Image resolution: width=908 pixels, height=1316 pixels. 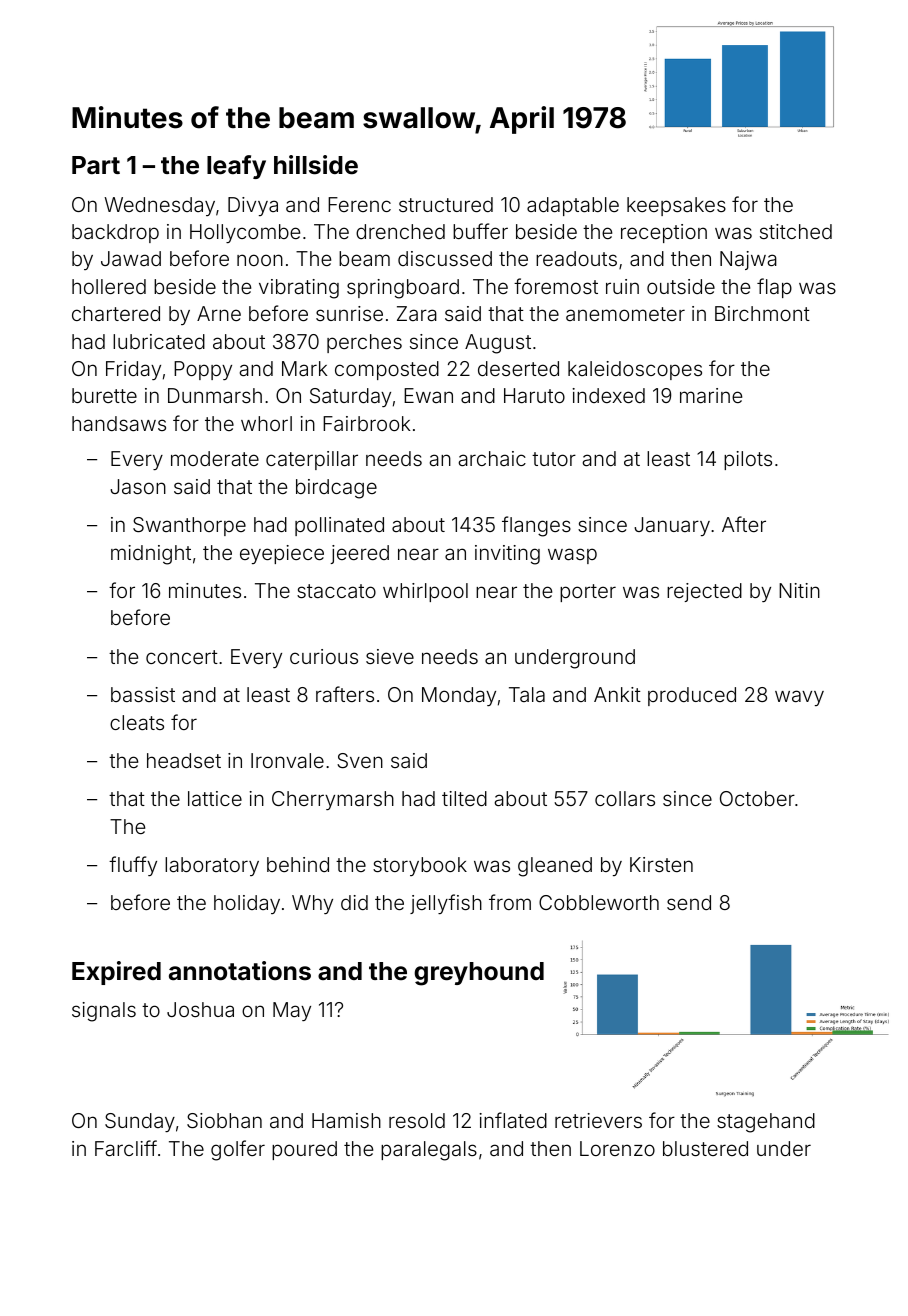 What do you see at coordinates (598, 1120) in the image?
I see `retrievers` at bounding box center [598, 1120].
